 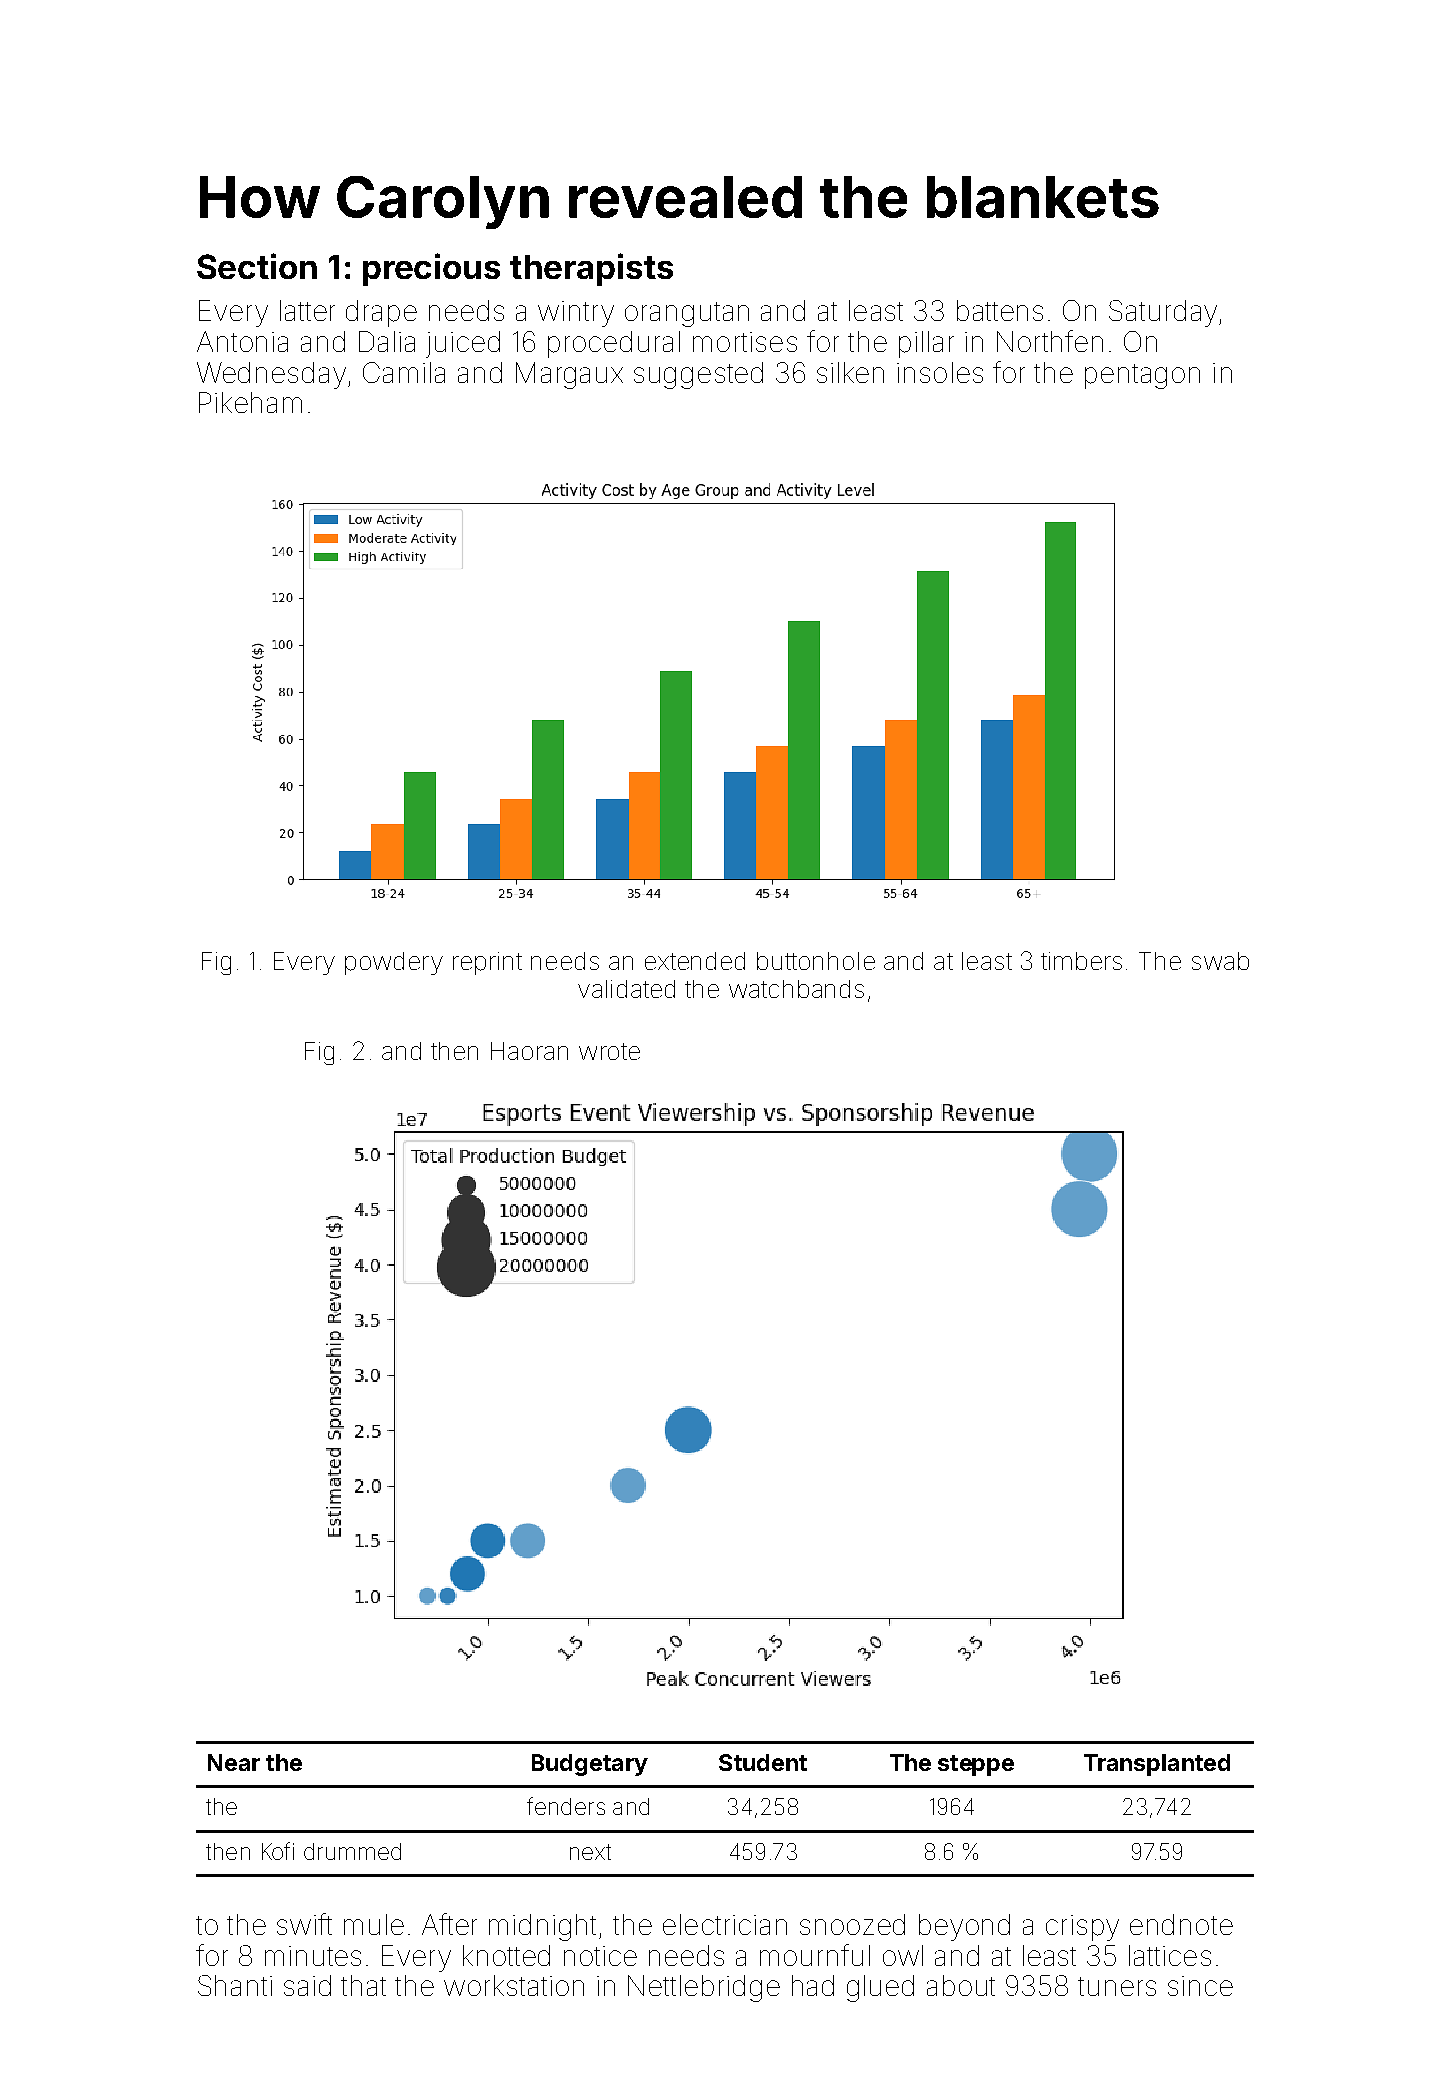 What do you see at coordinates (695, 961) in the screenshot?
I see `extended` at bounding box center [695, 961].
